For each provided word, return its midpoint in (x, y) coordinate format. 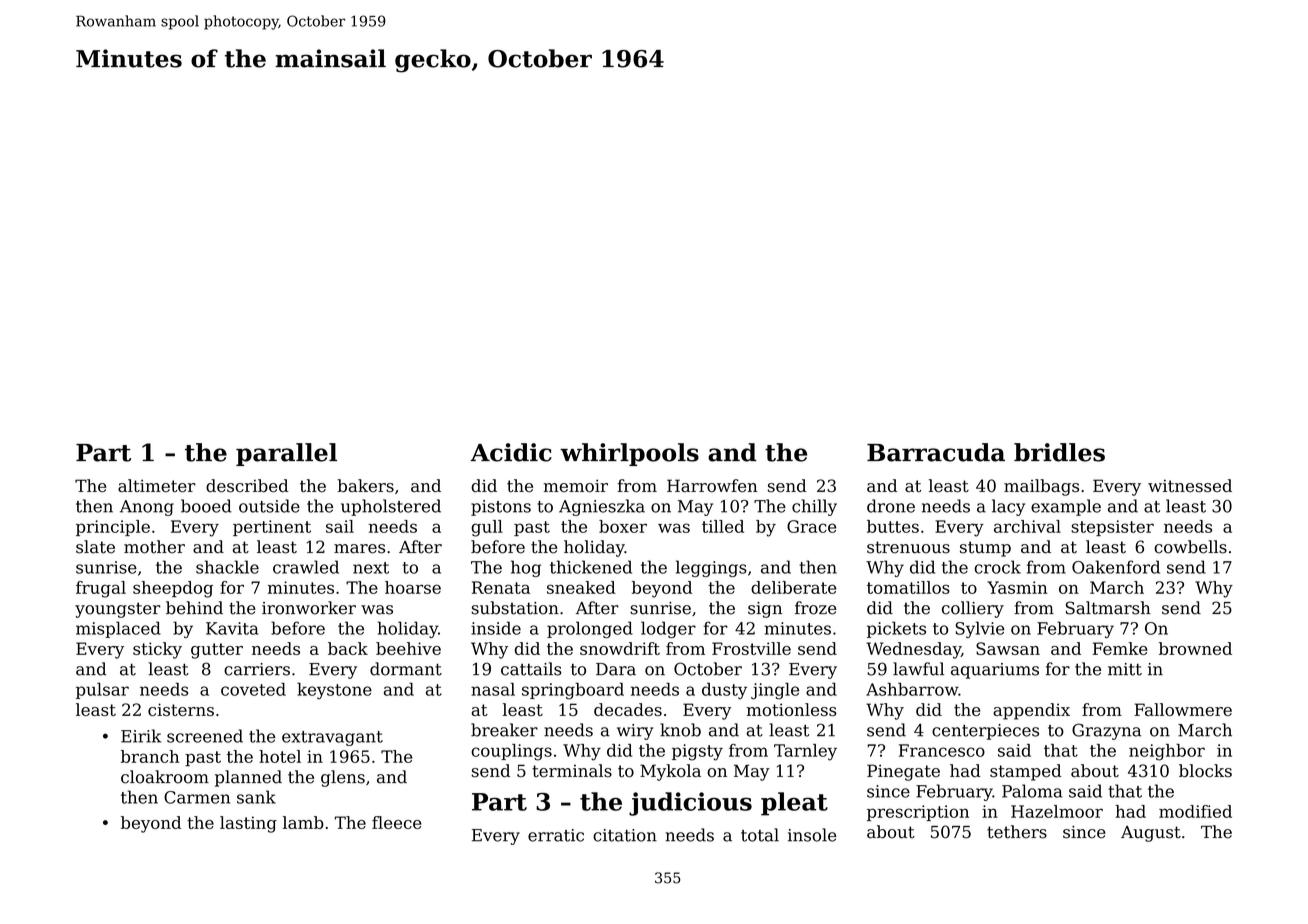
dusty (724, 691)
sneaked (581, 587)
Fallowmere (1183, 709)
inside (496, 628)
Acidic (511, 452)
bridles (1059, 452)
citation (625, 835)
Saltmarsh (1108, 608)
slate (95, 547)
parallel (286, 454)
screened (205, 736)
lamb (303, 822)
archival (1027, 526)
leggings (711, 568)
